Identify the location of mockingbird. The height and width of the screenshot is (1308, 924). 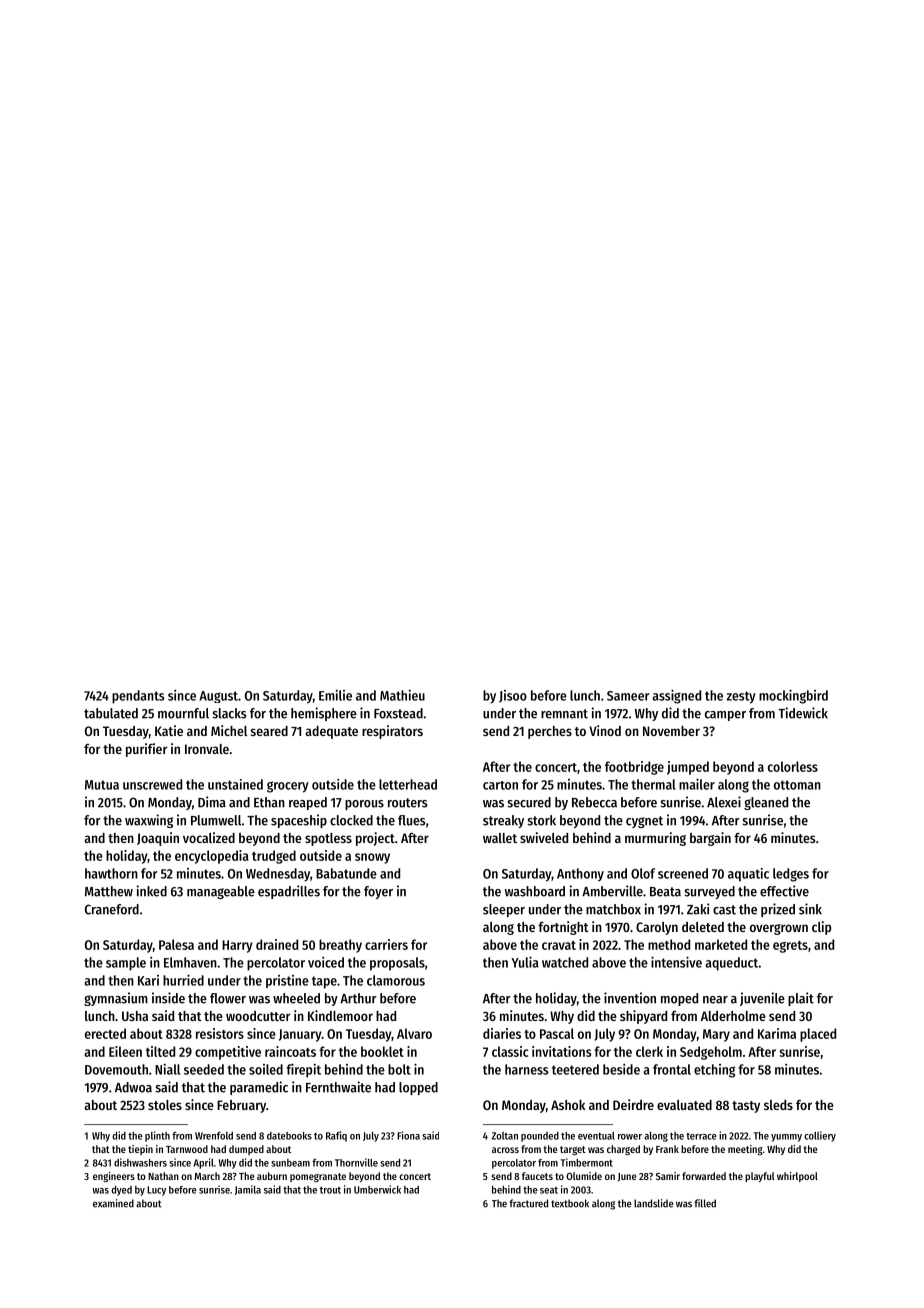
(793, 696).
